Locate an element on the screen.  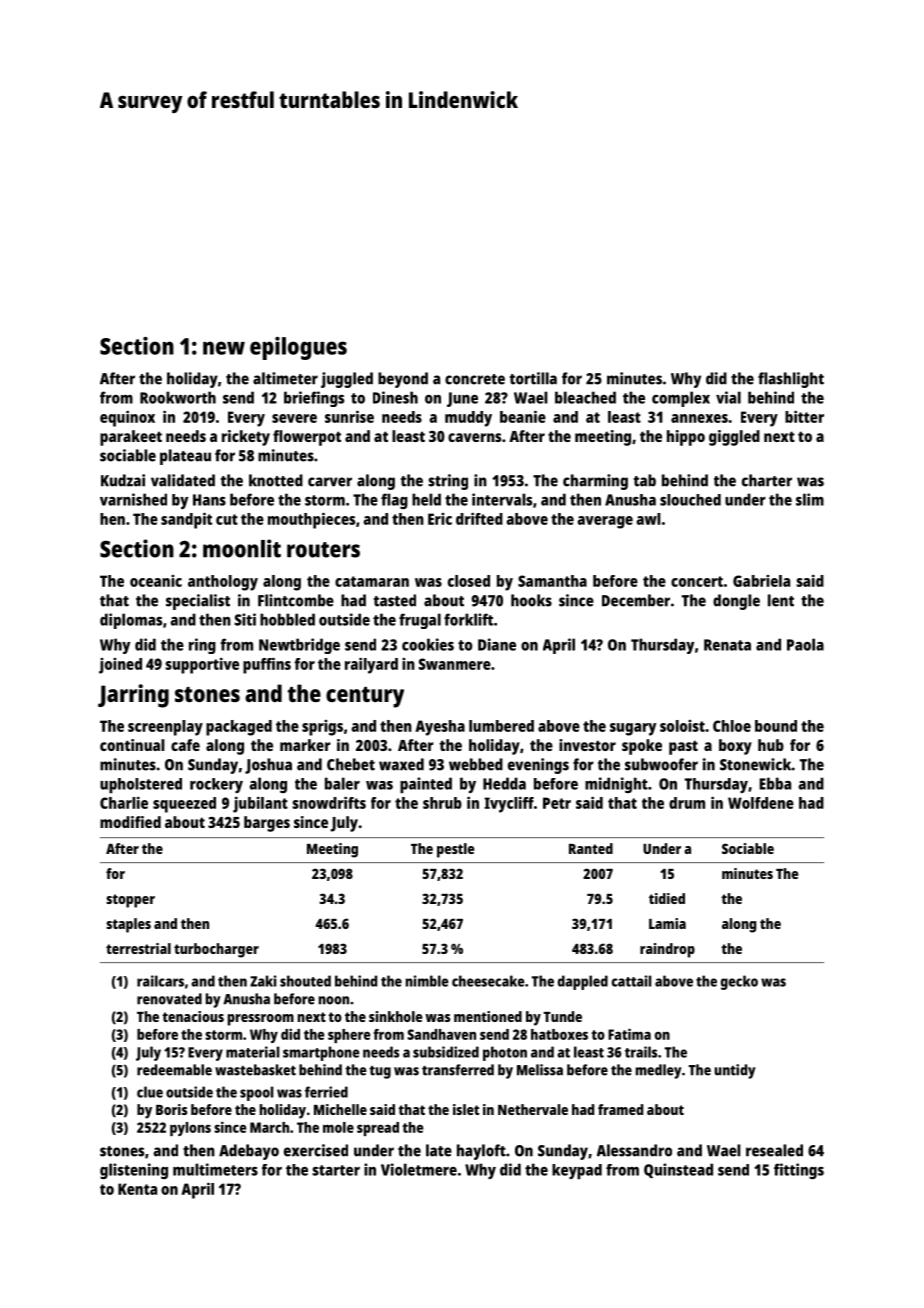
flowerpot is located at coordinates (307, 438).
